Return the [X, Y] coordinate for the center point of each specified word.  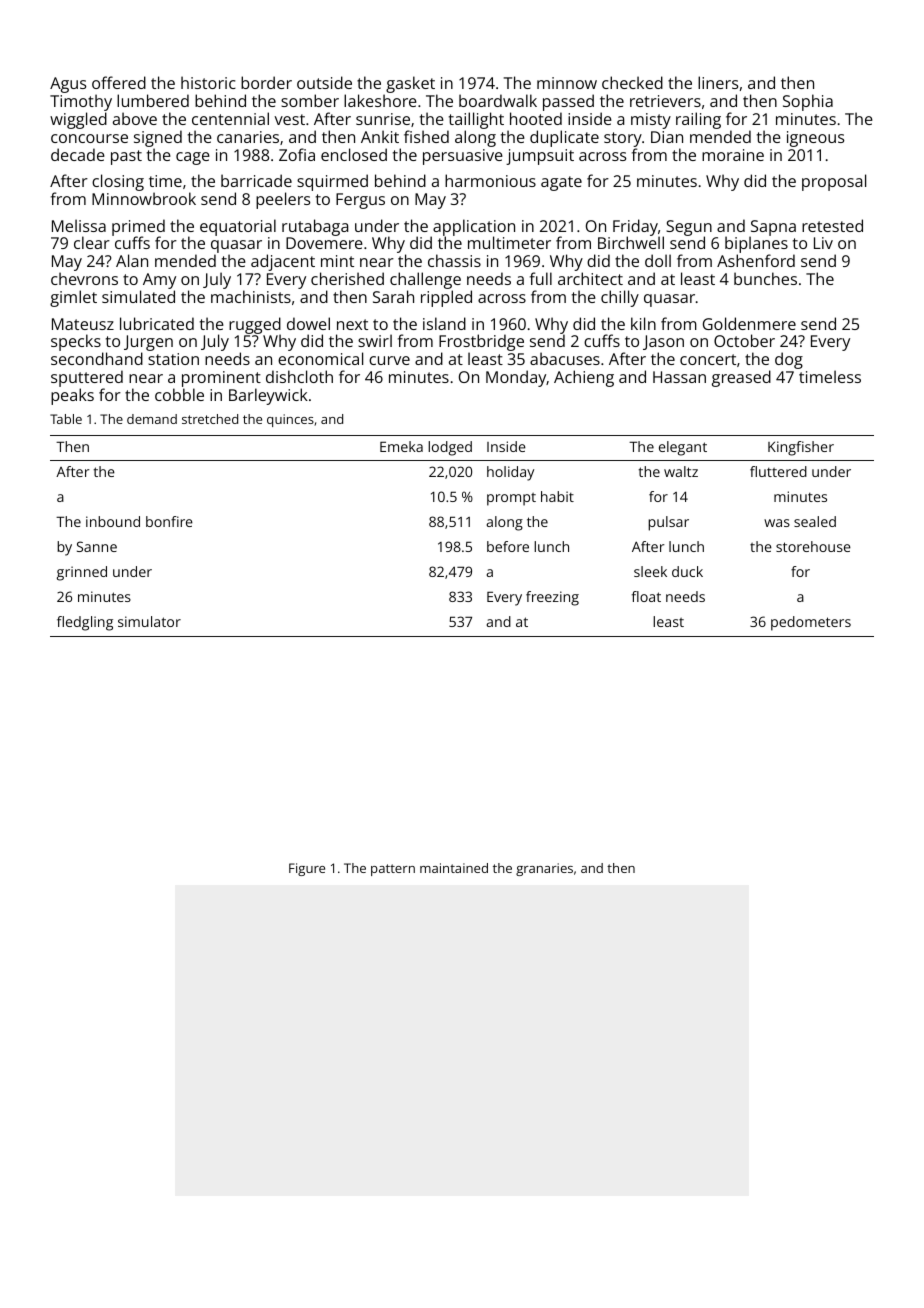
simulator [149, 621]
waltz [681, 471]
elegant [683, 448]
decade [78, 154]
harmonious [490, 180]
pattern [393, 870]
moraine [733, 155]
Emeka [401, 446]
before [508, 546]
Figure [307, 869]
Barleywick [268, 396]
